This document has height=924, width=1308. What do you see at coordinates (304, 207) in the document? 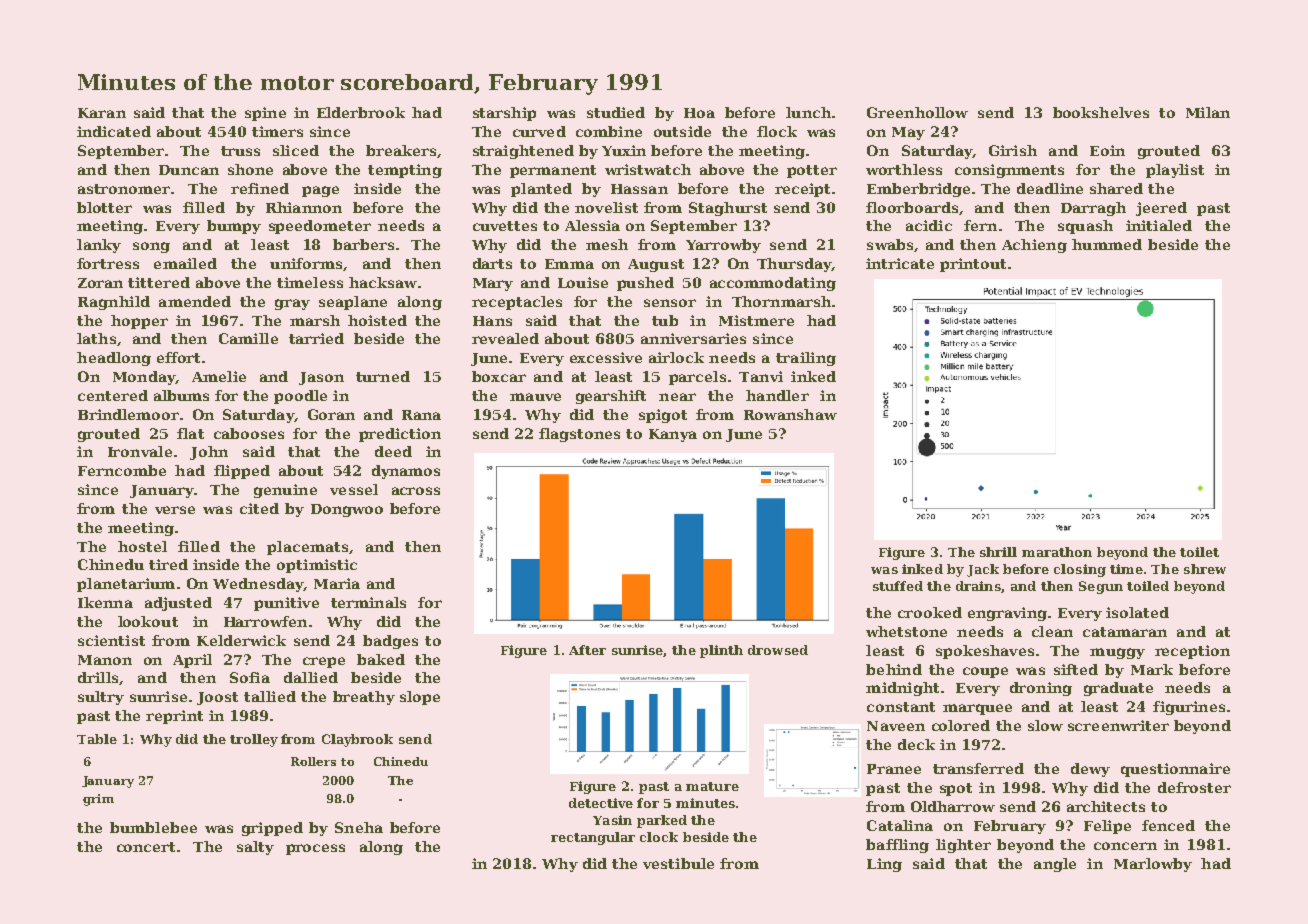
I see `Rhiannon` at bounding box center [304, 207].
